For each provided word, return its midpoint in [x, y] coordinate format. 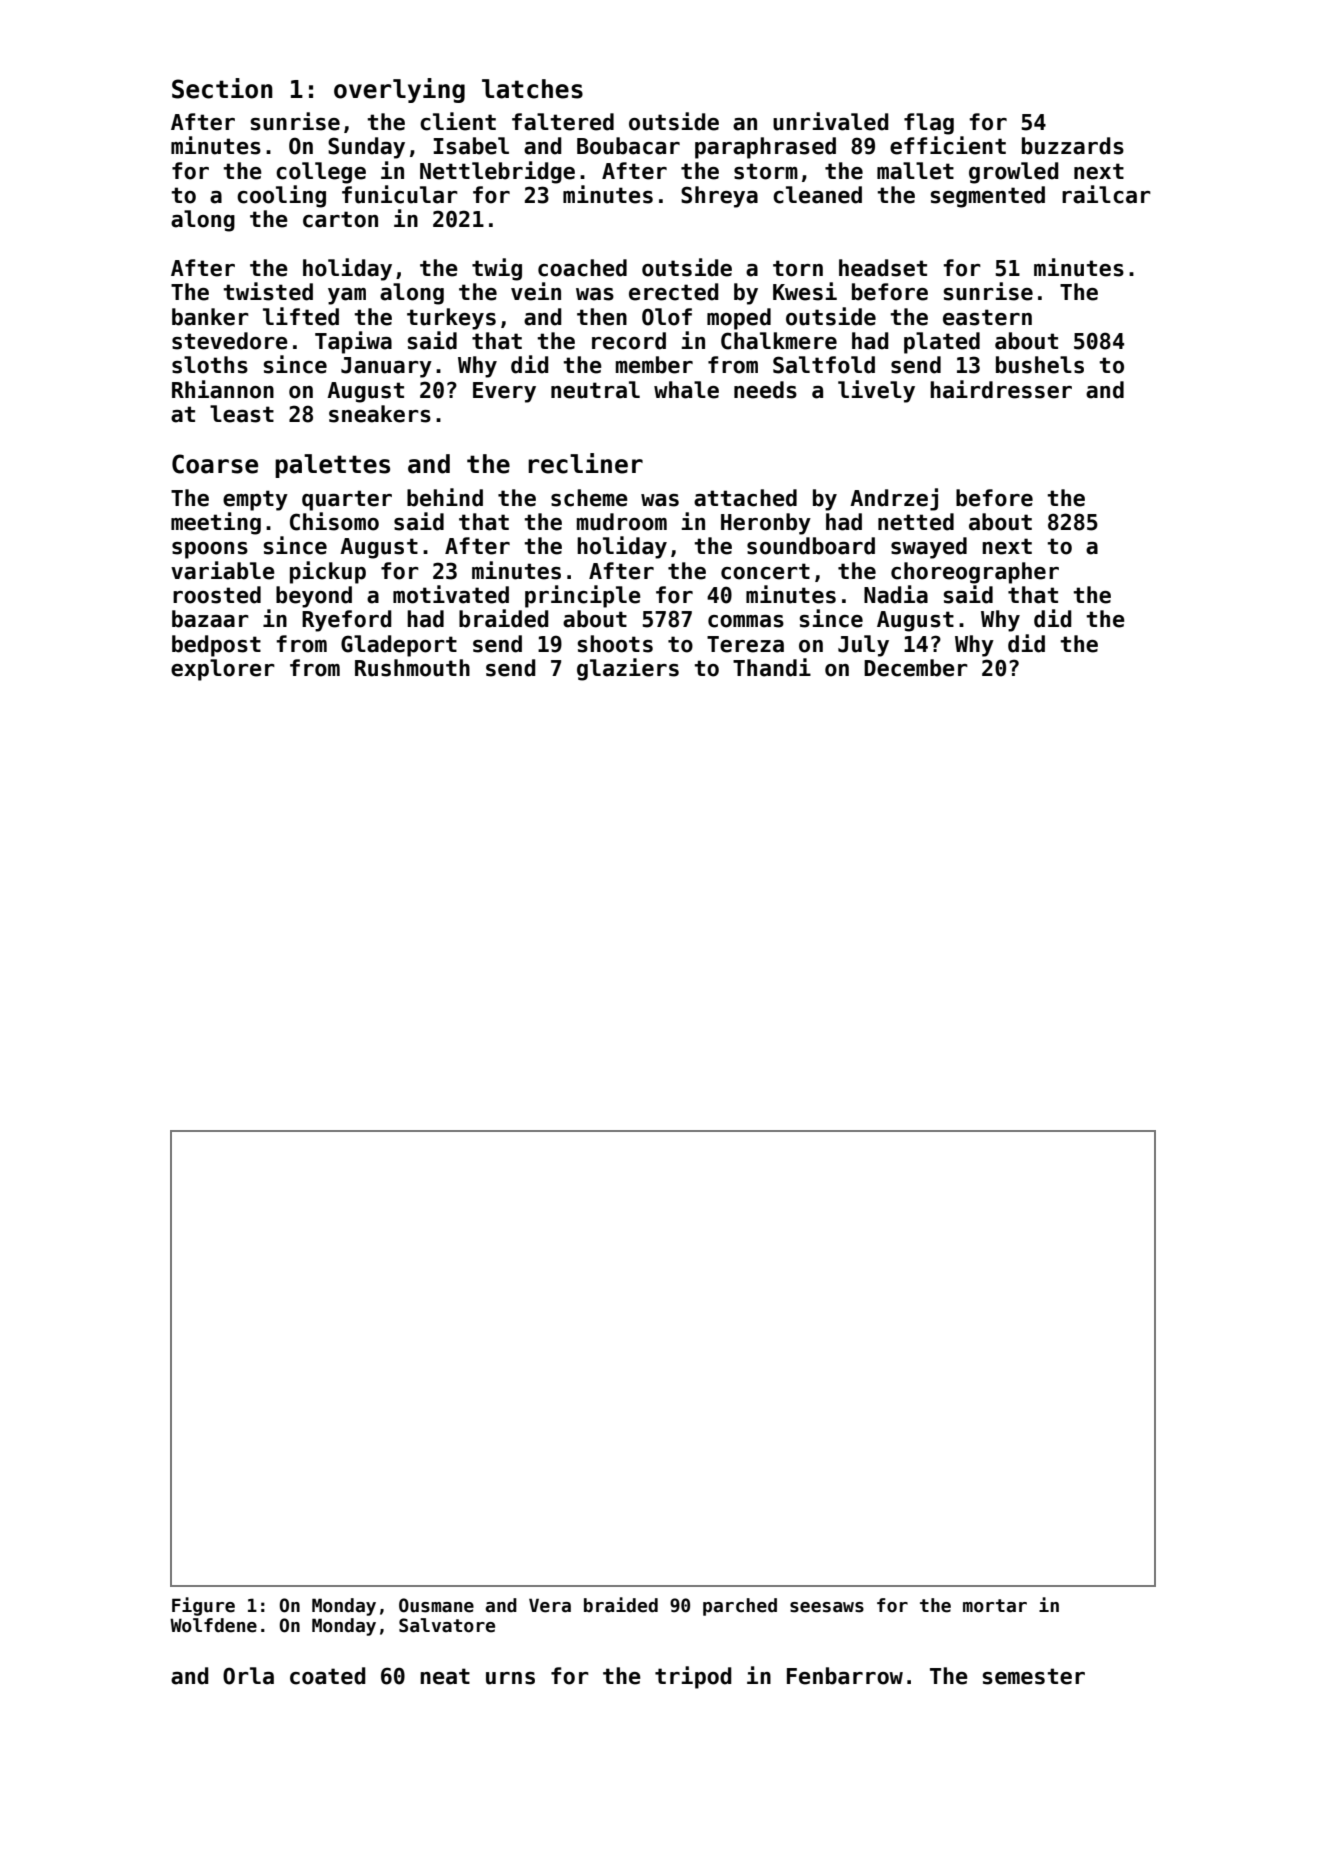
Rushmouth [412, 668]
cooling [281, 196]
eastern [987, 317]
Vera [550, 1605]
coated [328, 1676]
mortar [995, 1606]
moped [739, 319]
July [863, 646]
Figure [203, 1606]
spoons [210, 550]
